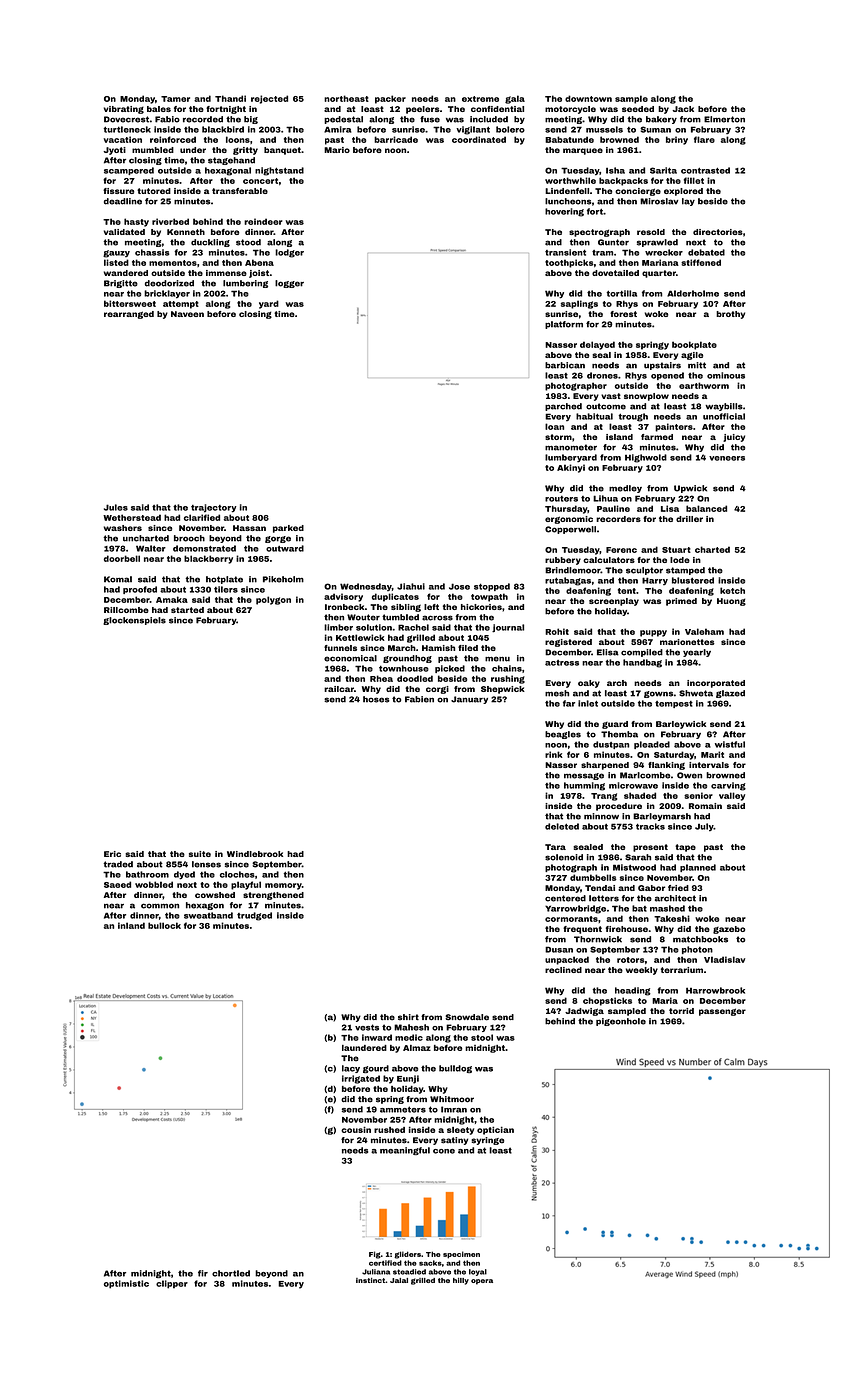  Describe the element at coordinates (210, 243) in the page. I see `duckling` at that location.
